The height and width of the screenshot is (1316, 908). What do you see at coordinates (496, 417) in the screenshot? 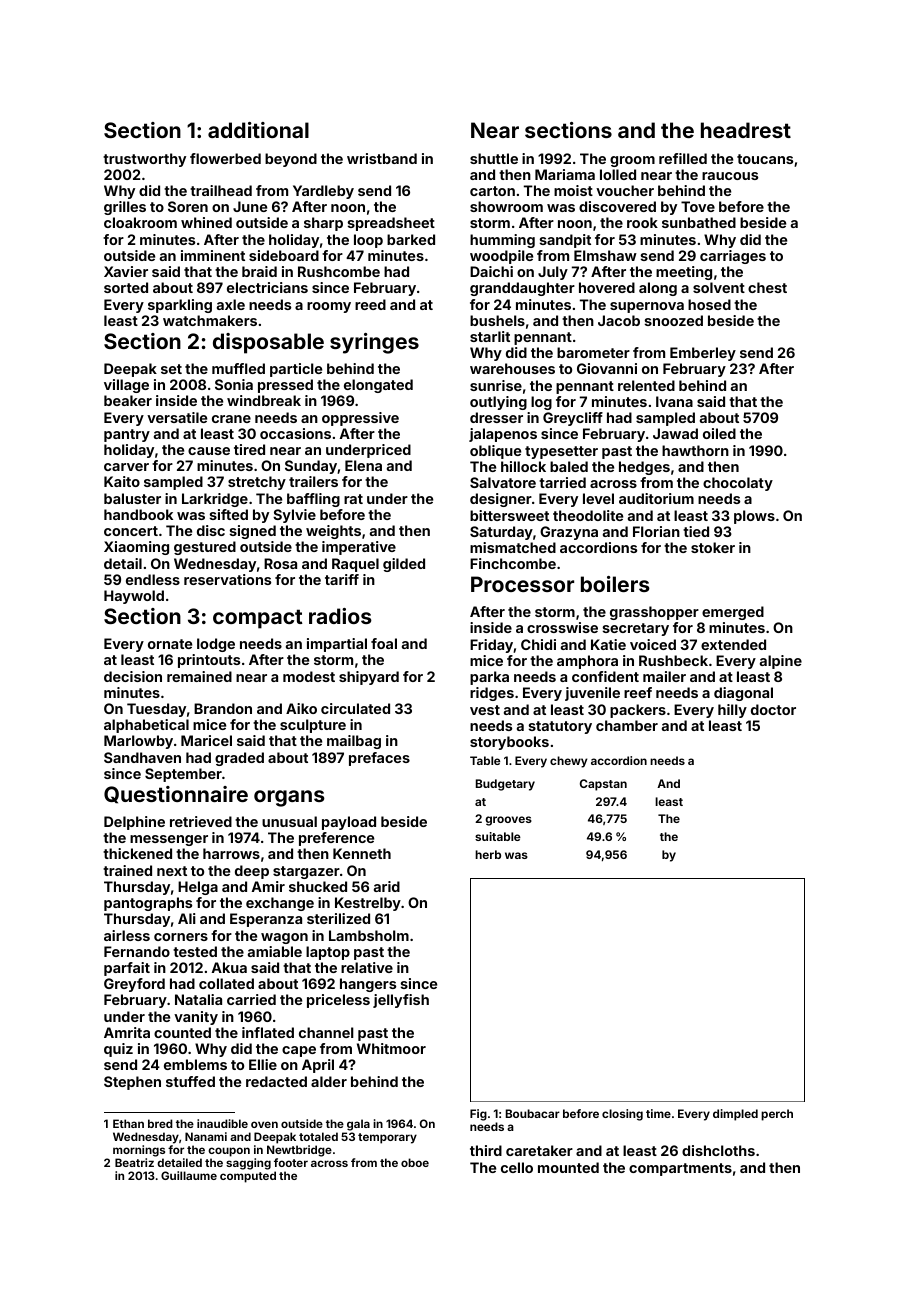
I see `dresser` at bounding box center [496, 417].
